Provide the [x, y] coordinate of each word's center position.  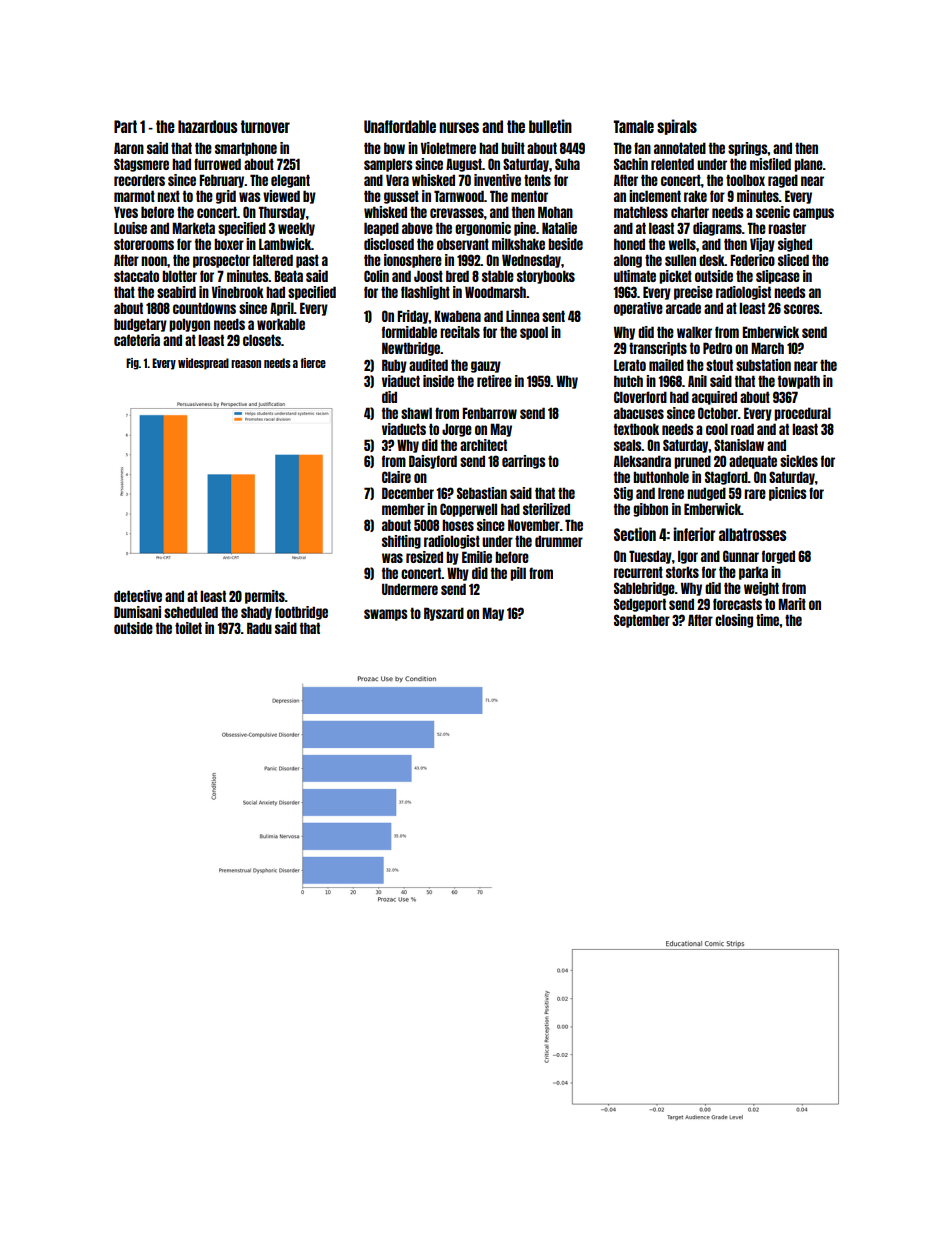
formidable [409, 332]
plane [808, 165]
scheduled [191, 612]
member [403, 509]
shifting [401, 542]
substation [763, 365]
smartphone [246, 149]
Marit [792, 604]
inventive [497, 180]
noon [154, 261]
